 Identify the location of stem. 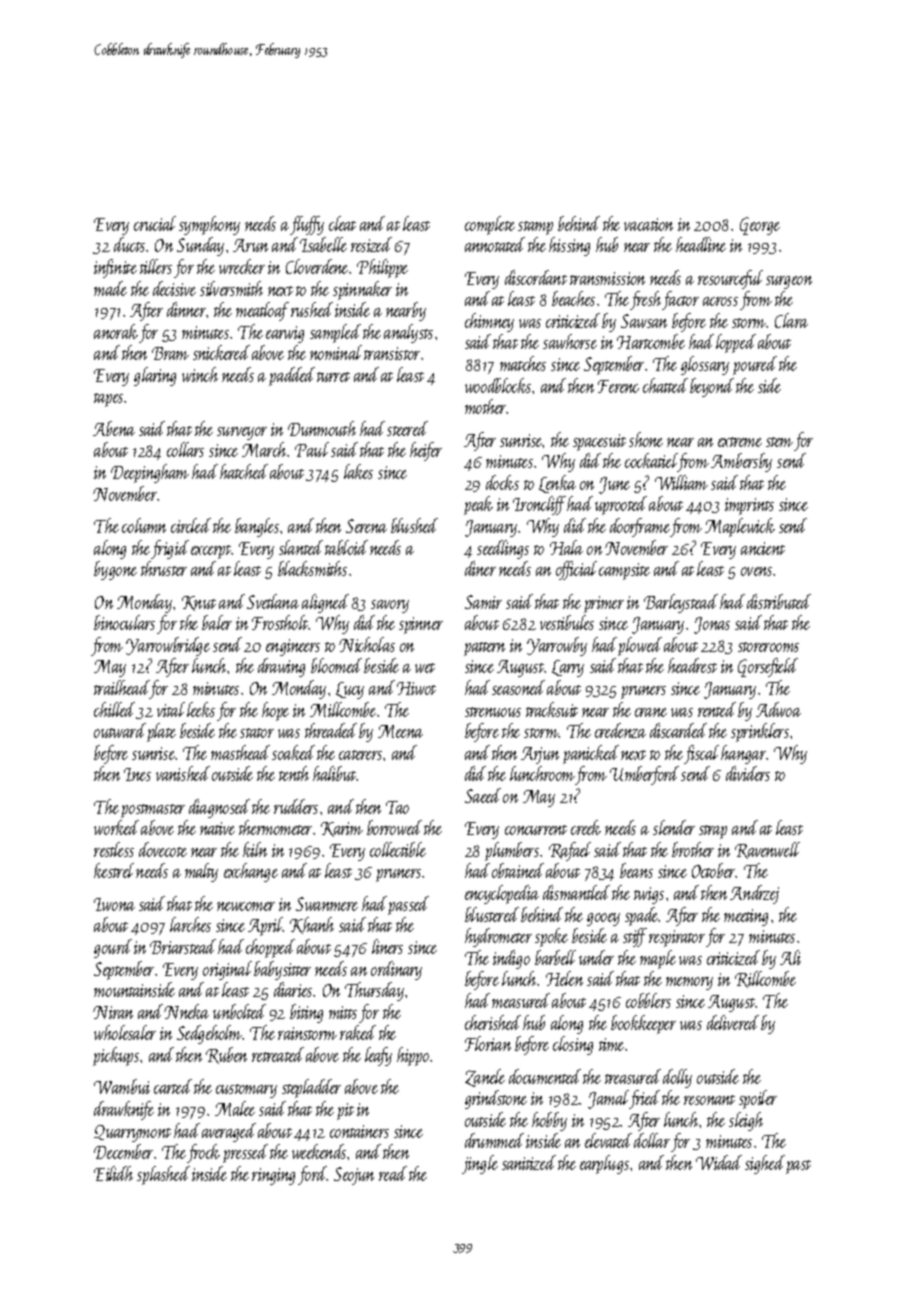
(779, 442).
